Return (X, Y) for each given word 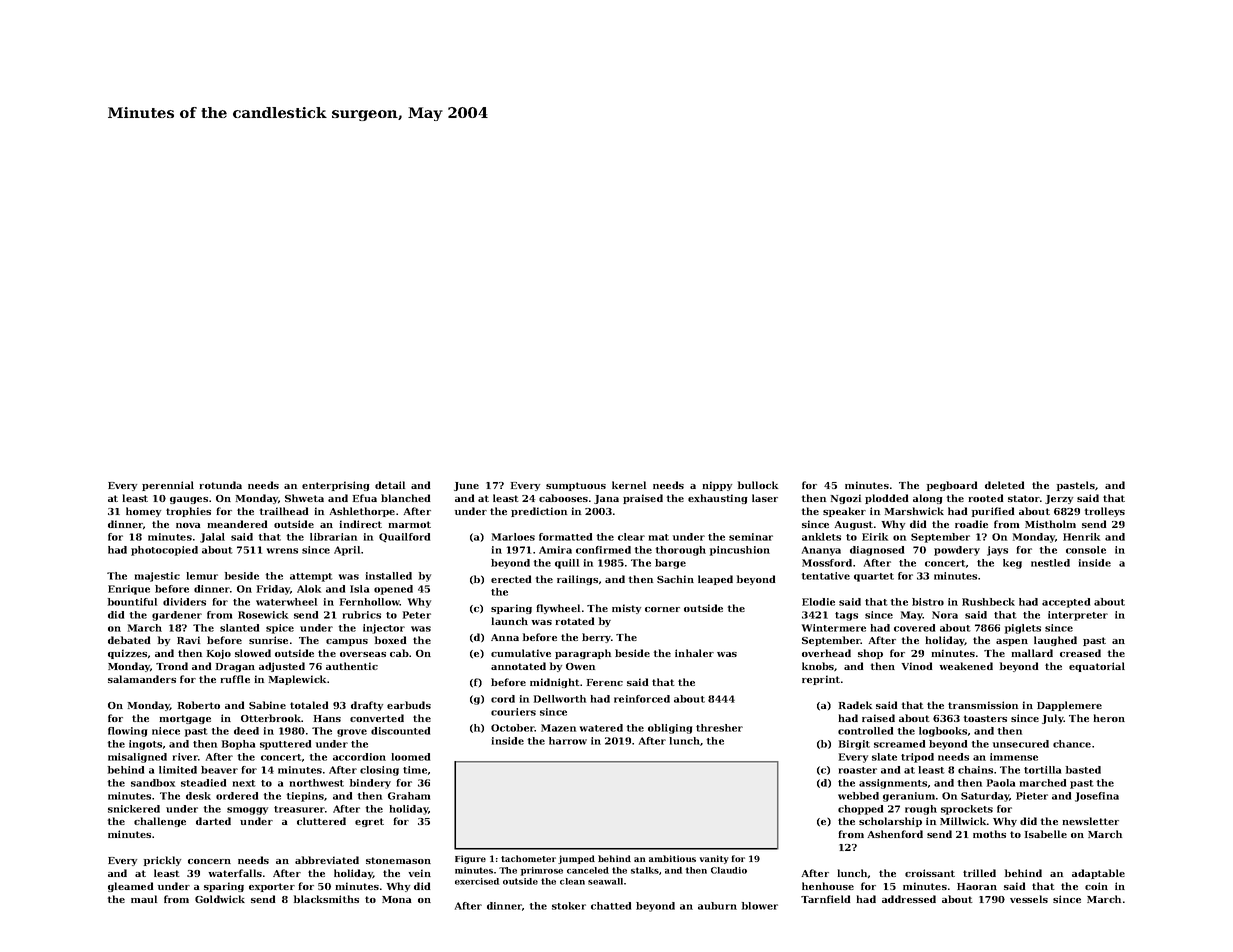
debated (129, 640)
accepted (1066, 603)
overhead (826, 653)
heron (1109, 718)
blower (760, 906)
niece (166, 731)
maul (144, 899)
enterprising (336, 486)
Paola (1001, 783)
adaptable (1098, 874)
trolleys (1105, 512)
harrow (568, 741)
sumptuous (576, 486)
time (415, 770)
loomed (411, 757)
